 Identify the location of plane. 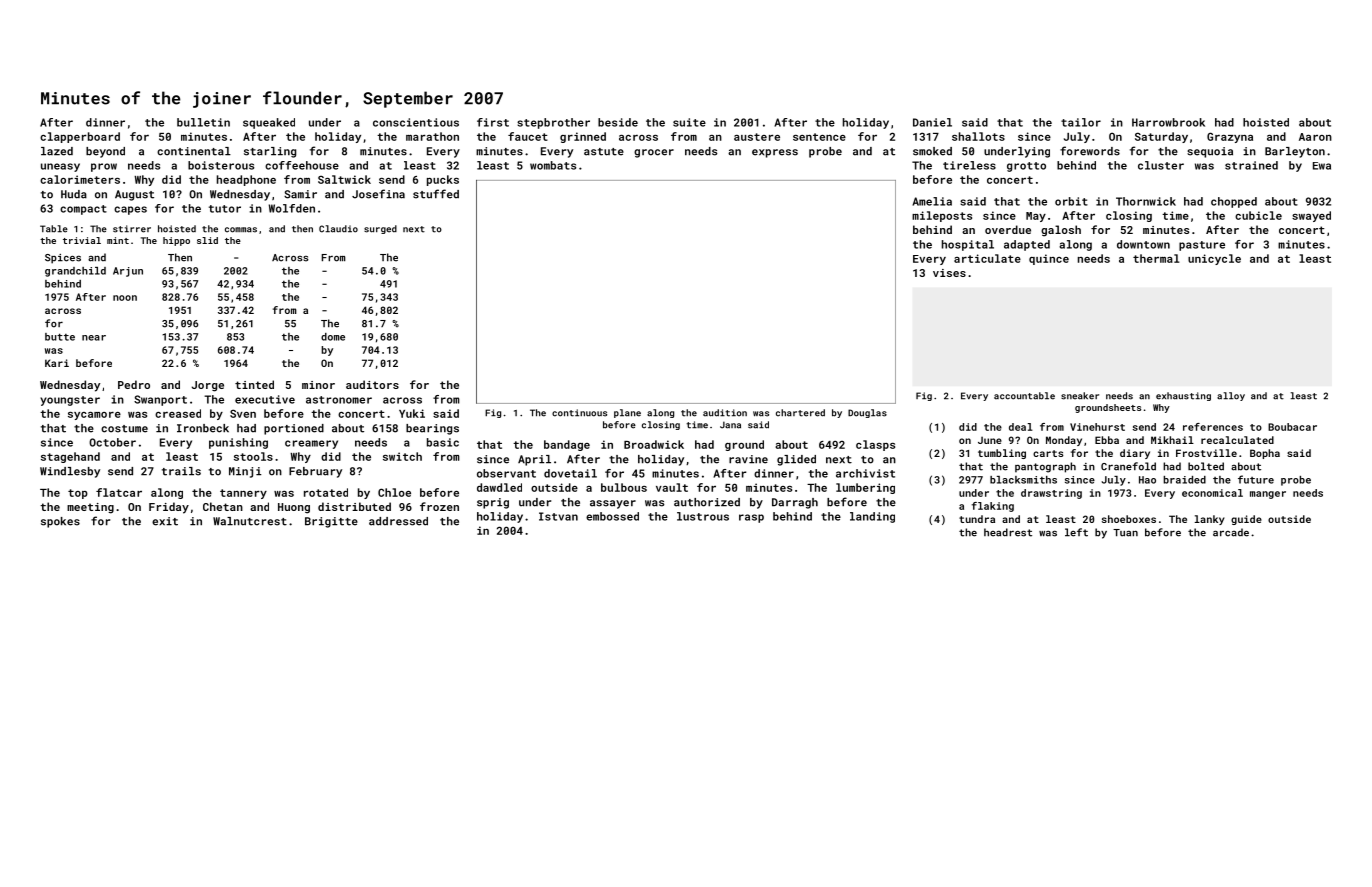
(627, 413).
